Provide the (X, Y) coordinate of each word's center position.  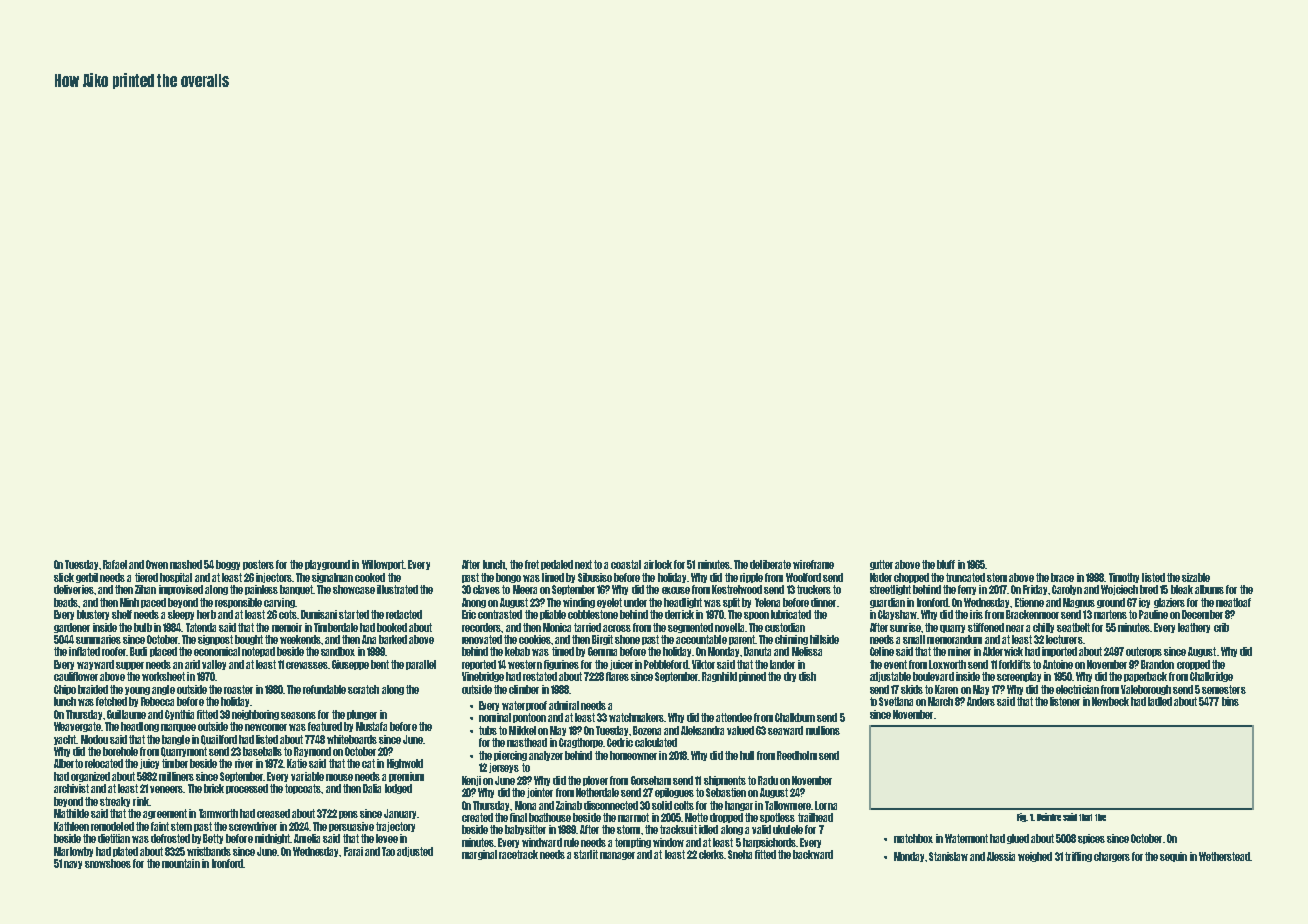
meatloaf (1233, 602)
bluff (946, 564)
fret (532, 564)
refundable (324, 689)
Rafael (115, 564)
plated (125, 852)
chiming (791, 640)
